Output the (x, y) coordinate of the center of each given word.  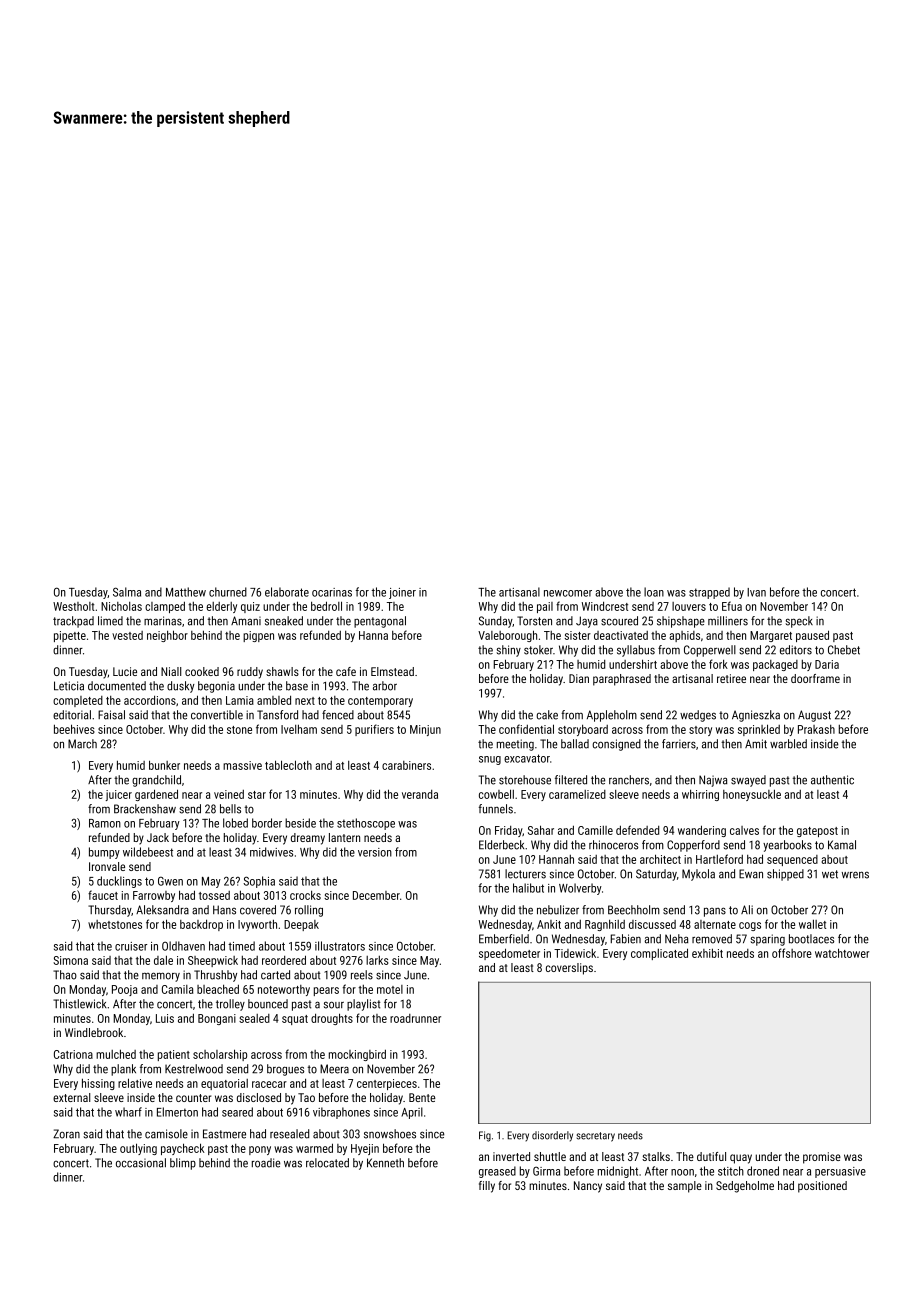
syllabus (636, 651)
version (375, 852)
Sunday (495, 622)
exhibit (707, 953)
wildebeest (148, 852)
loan (654, 592)
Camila (177, 989)
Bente (422, 1097)
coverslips (569, 969)
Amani (246, 621)
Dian (579, 678)
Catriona (73, 1054)
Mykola (698, 875)
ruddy (250, 673)
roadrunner (415, 1018)
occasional (141, 1163)
